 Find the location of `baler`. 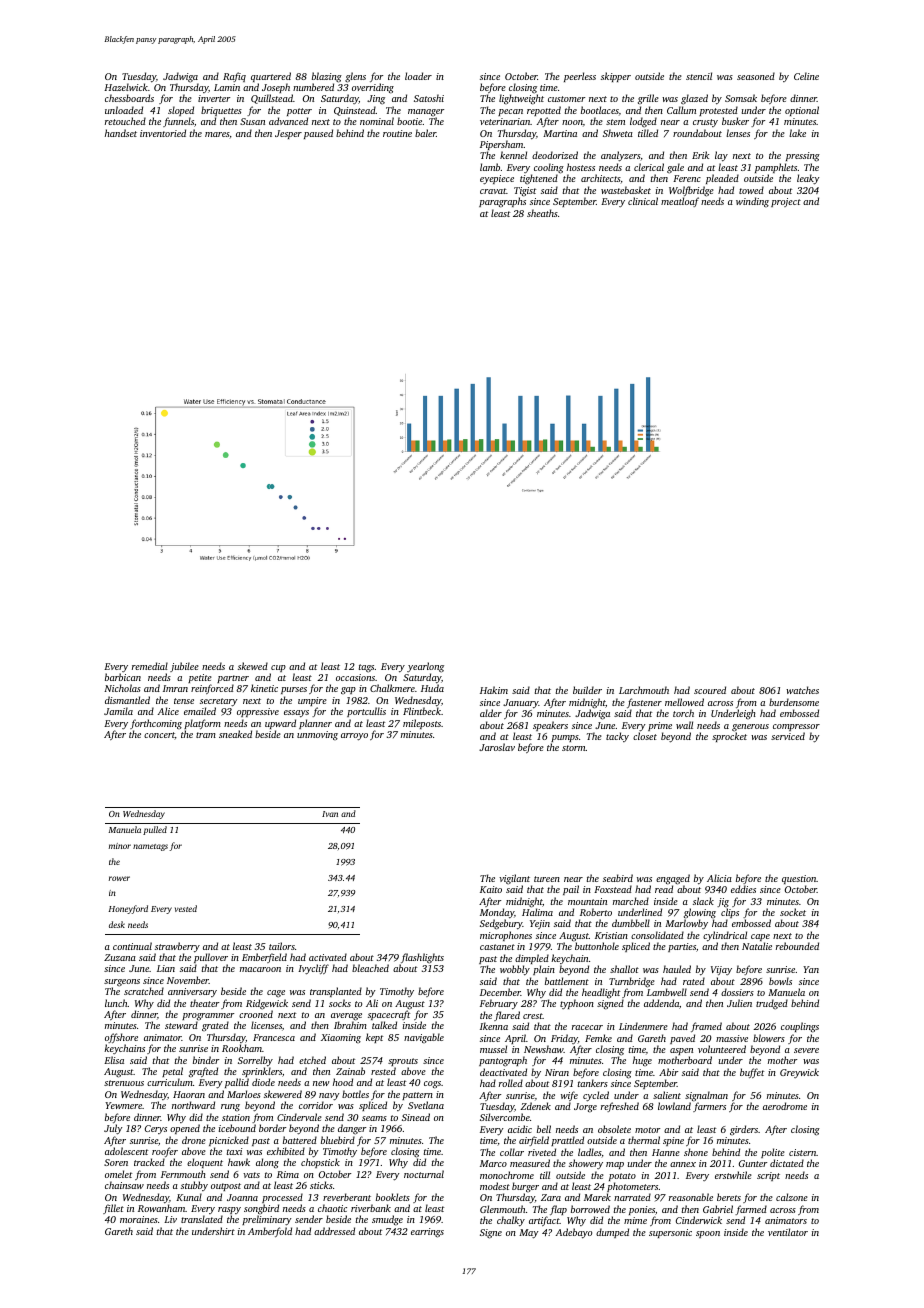

baler is located at coordinates (425, 133).
